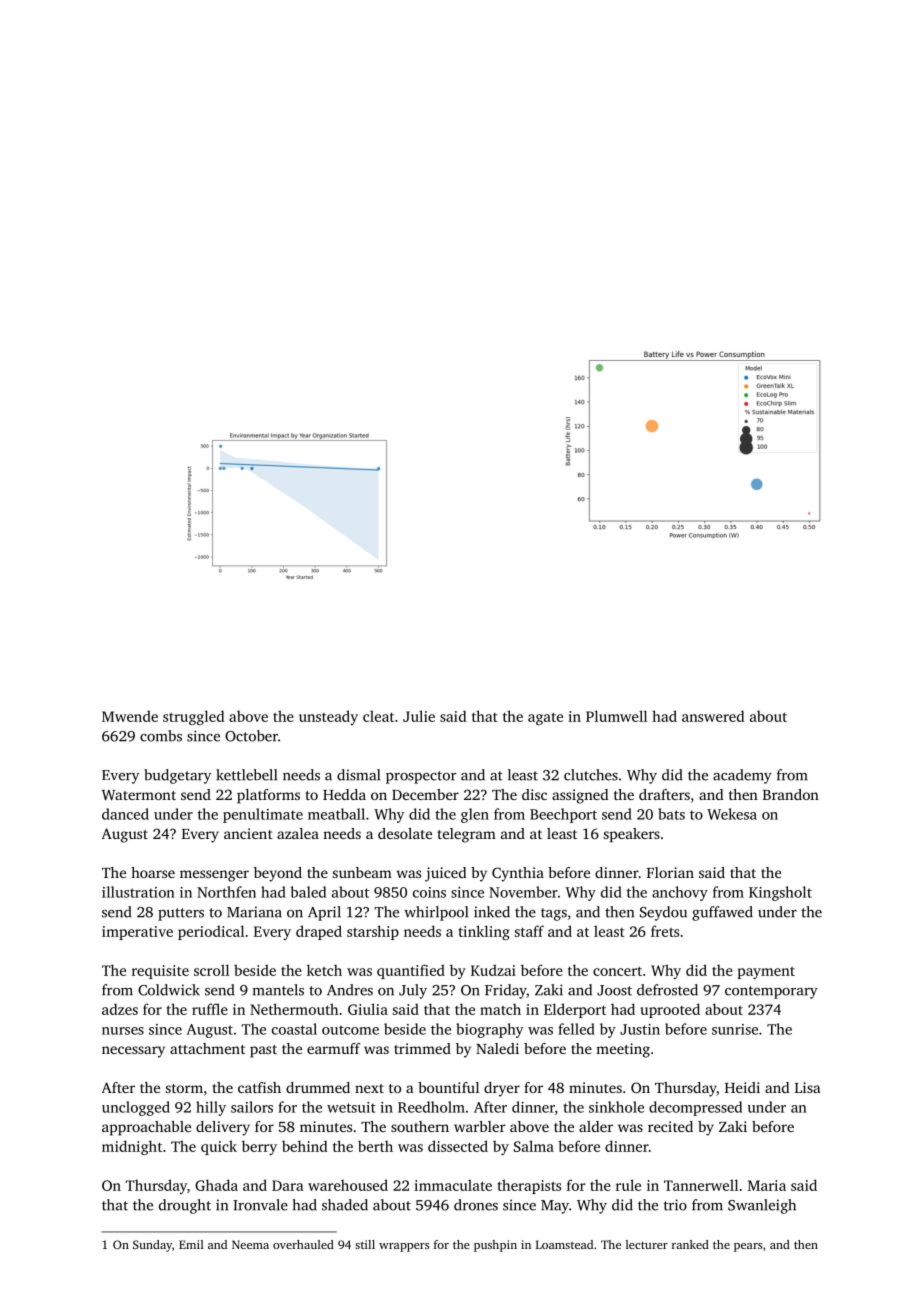 The width and height of the screenshot is (924, 1308). Describe the element at coordinates (466, 835) in the screenshot. I see `telegram` at that location.
